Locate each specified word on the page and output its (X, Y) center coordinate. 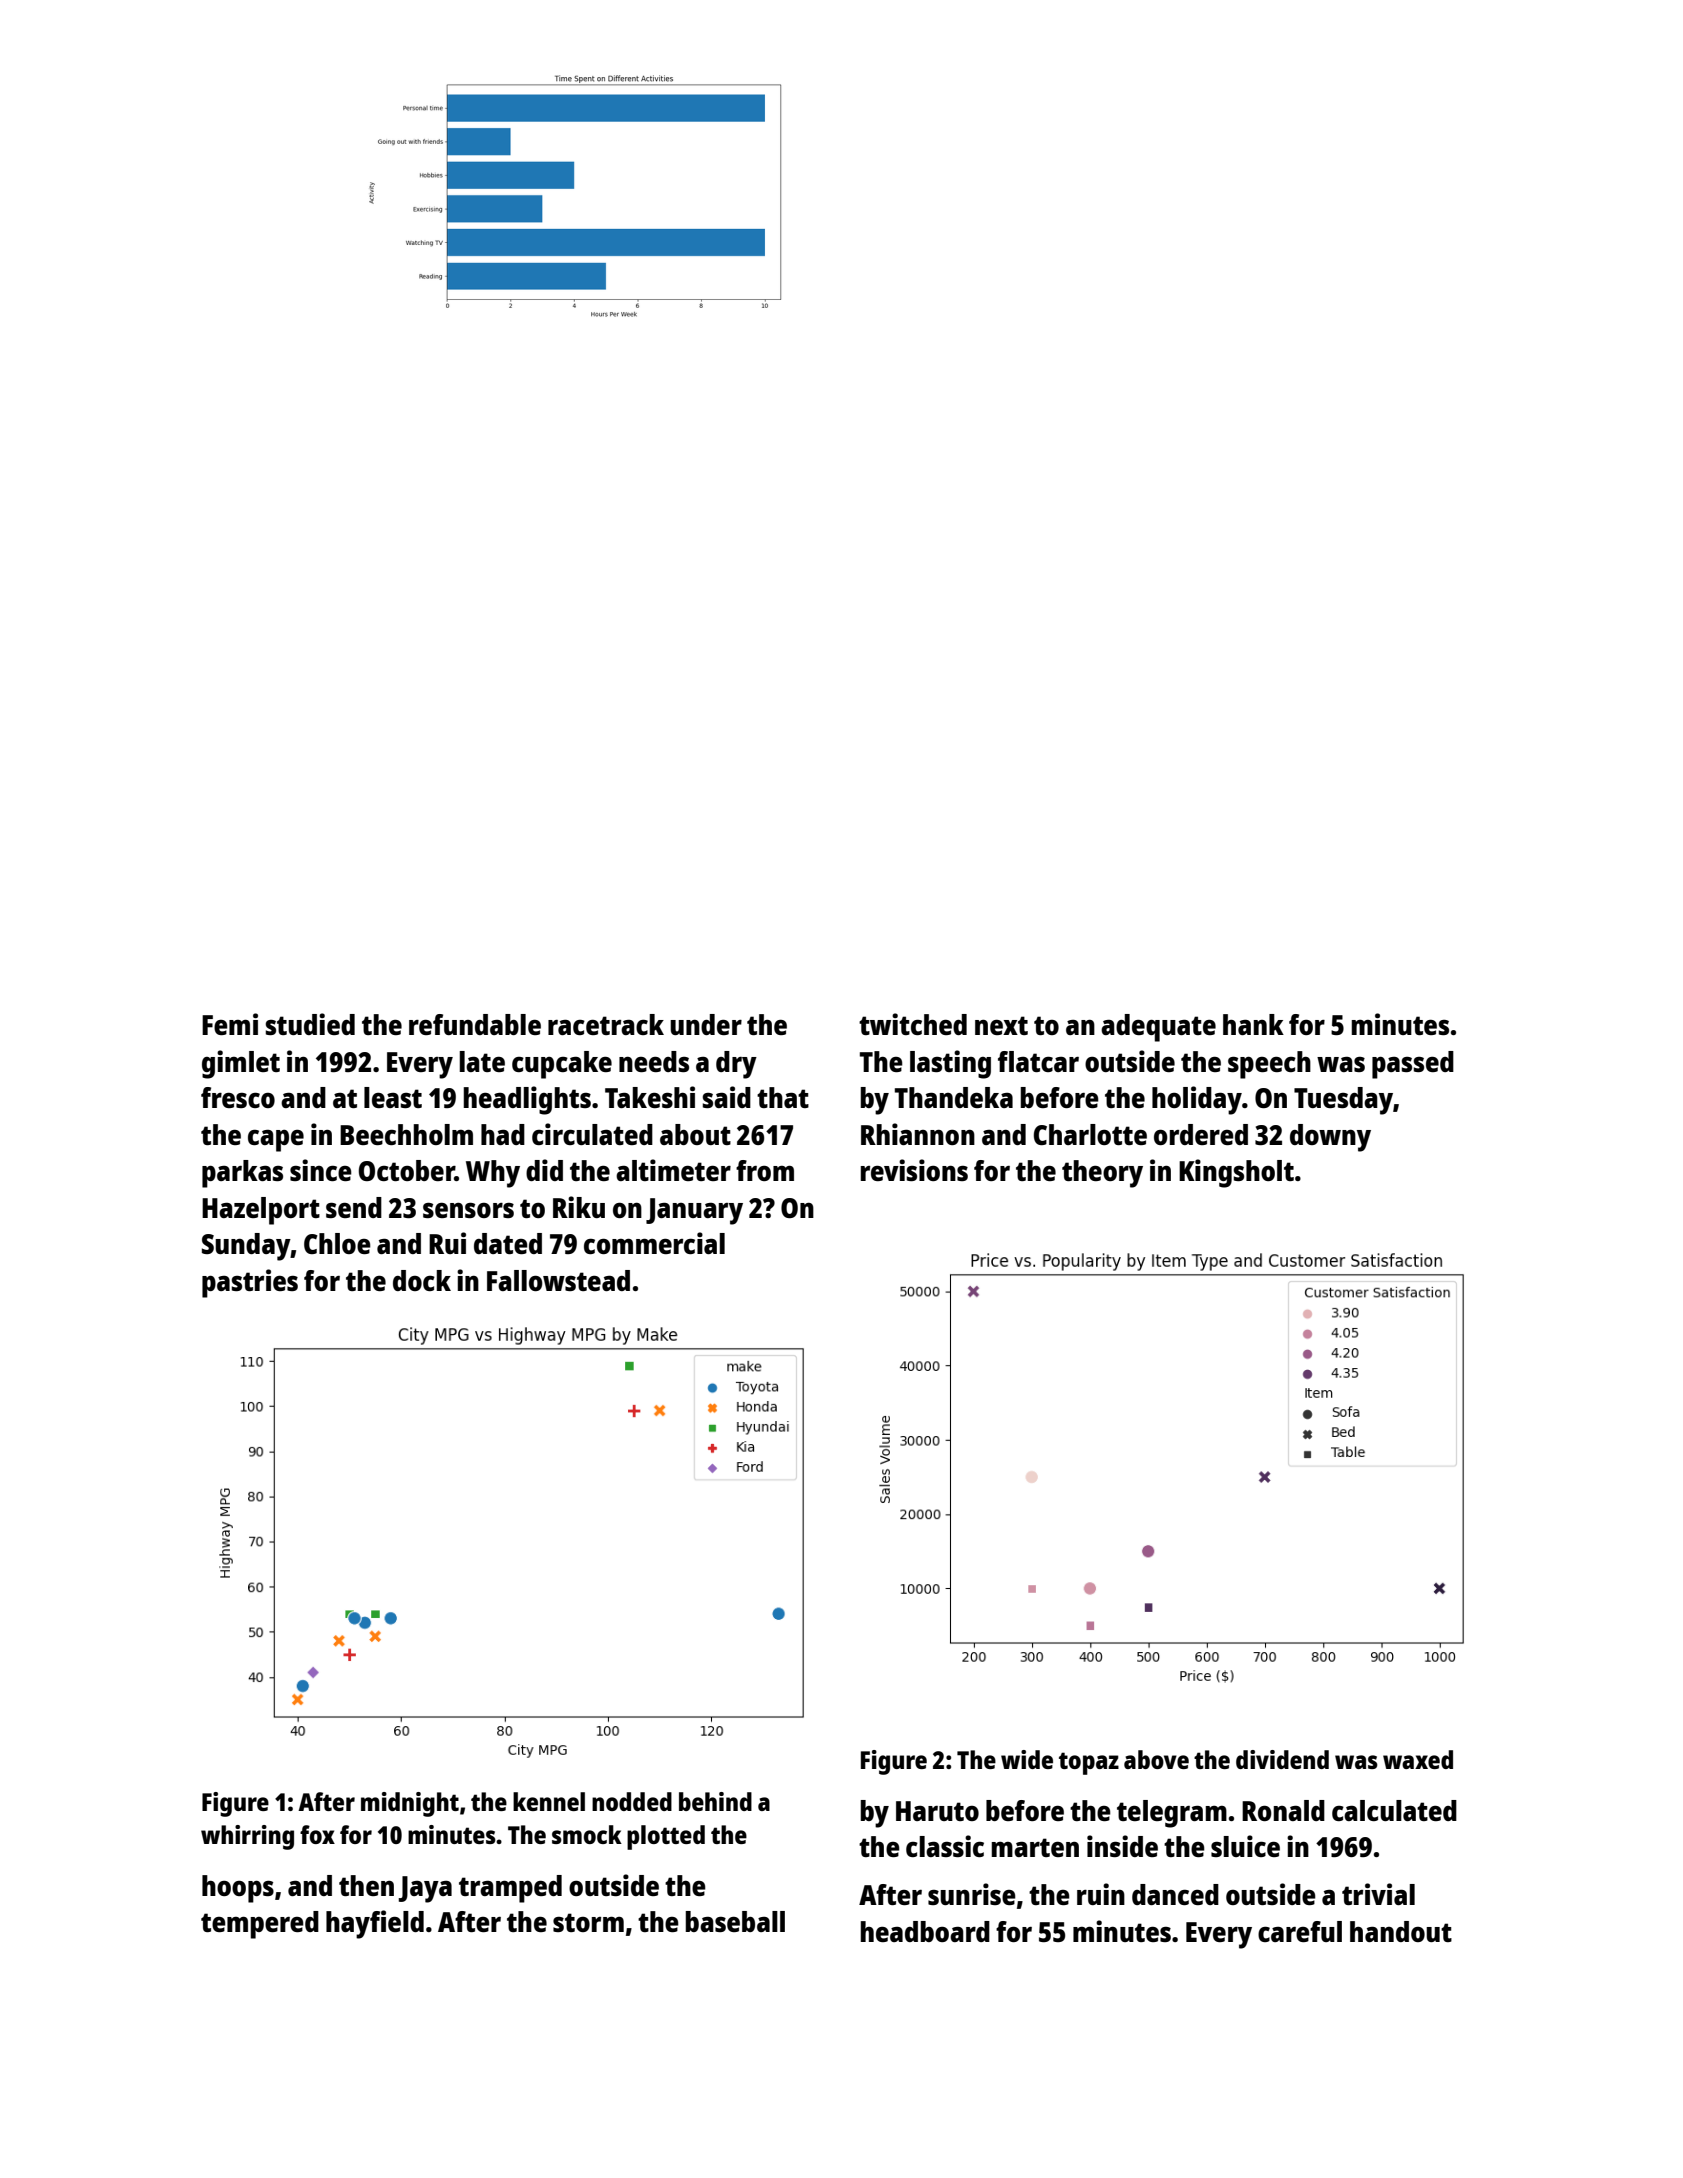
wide (1027, 1759)
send (354, 1207)
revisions (914, 1170)
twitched (913, 1024)
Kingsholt (1236, 1173)
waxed (1418, 1759)
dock (422, 1280)
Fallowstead (558, 1280)
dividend (1282, 1759)
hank (1253, 1024)
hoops (238, 1889)
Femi (230, 1024)
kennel (549, 1801)
